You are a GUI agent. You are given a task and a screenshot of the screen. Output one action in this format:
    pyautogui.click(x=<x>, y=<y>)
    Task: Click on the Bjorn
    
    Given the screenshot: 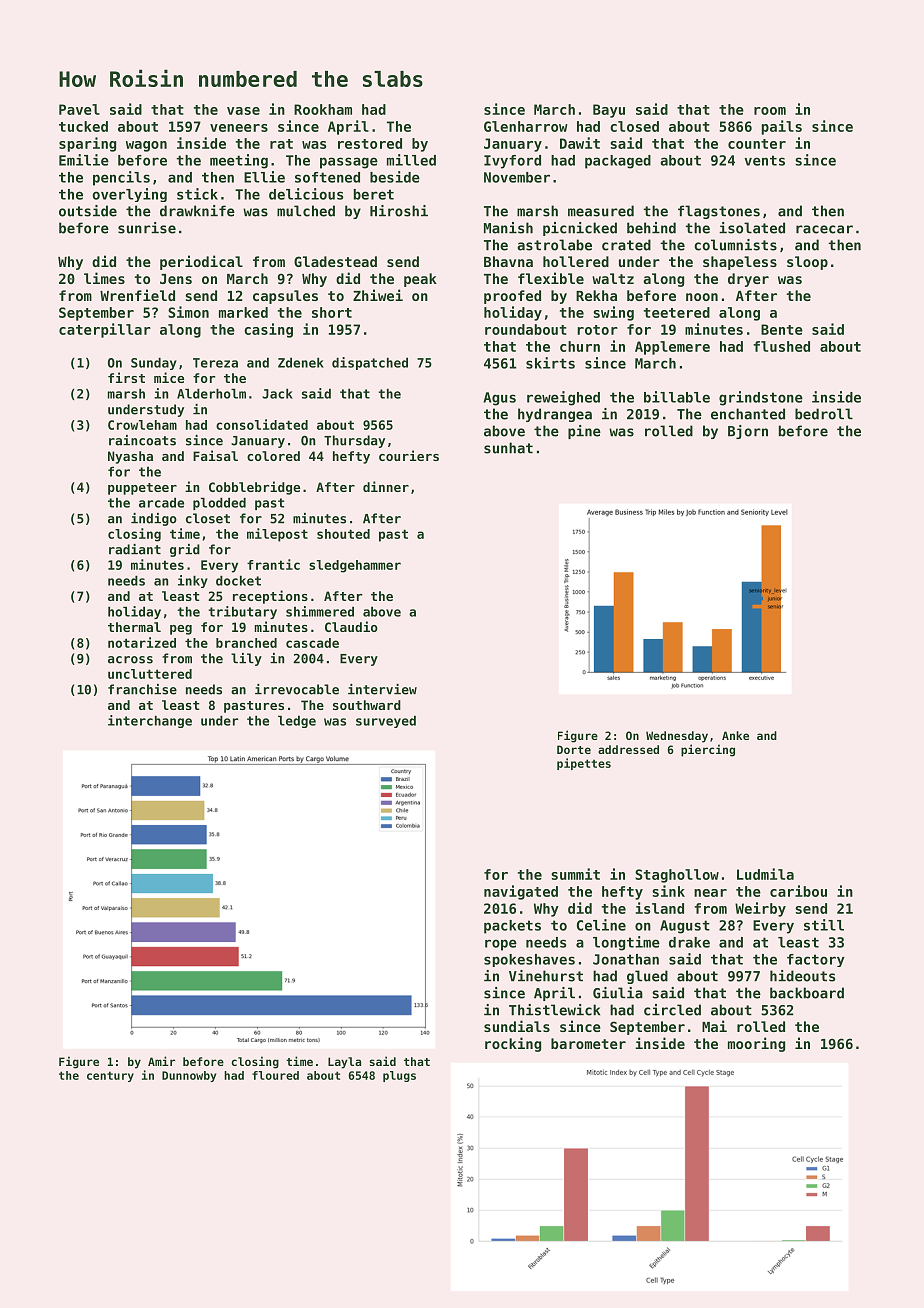 What is the action you would take?
    pyautogui.click(x=748, y=432)
